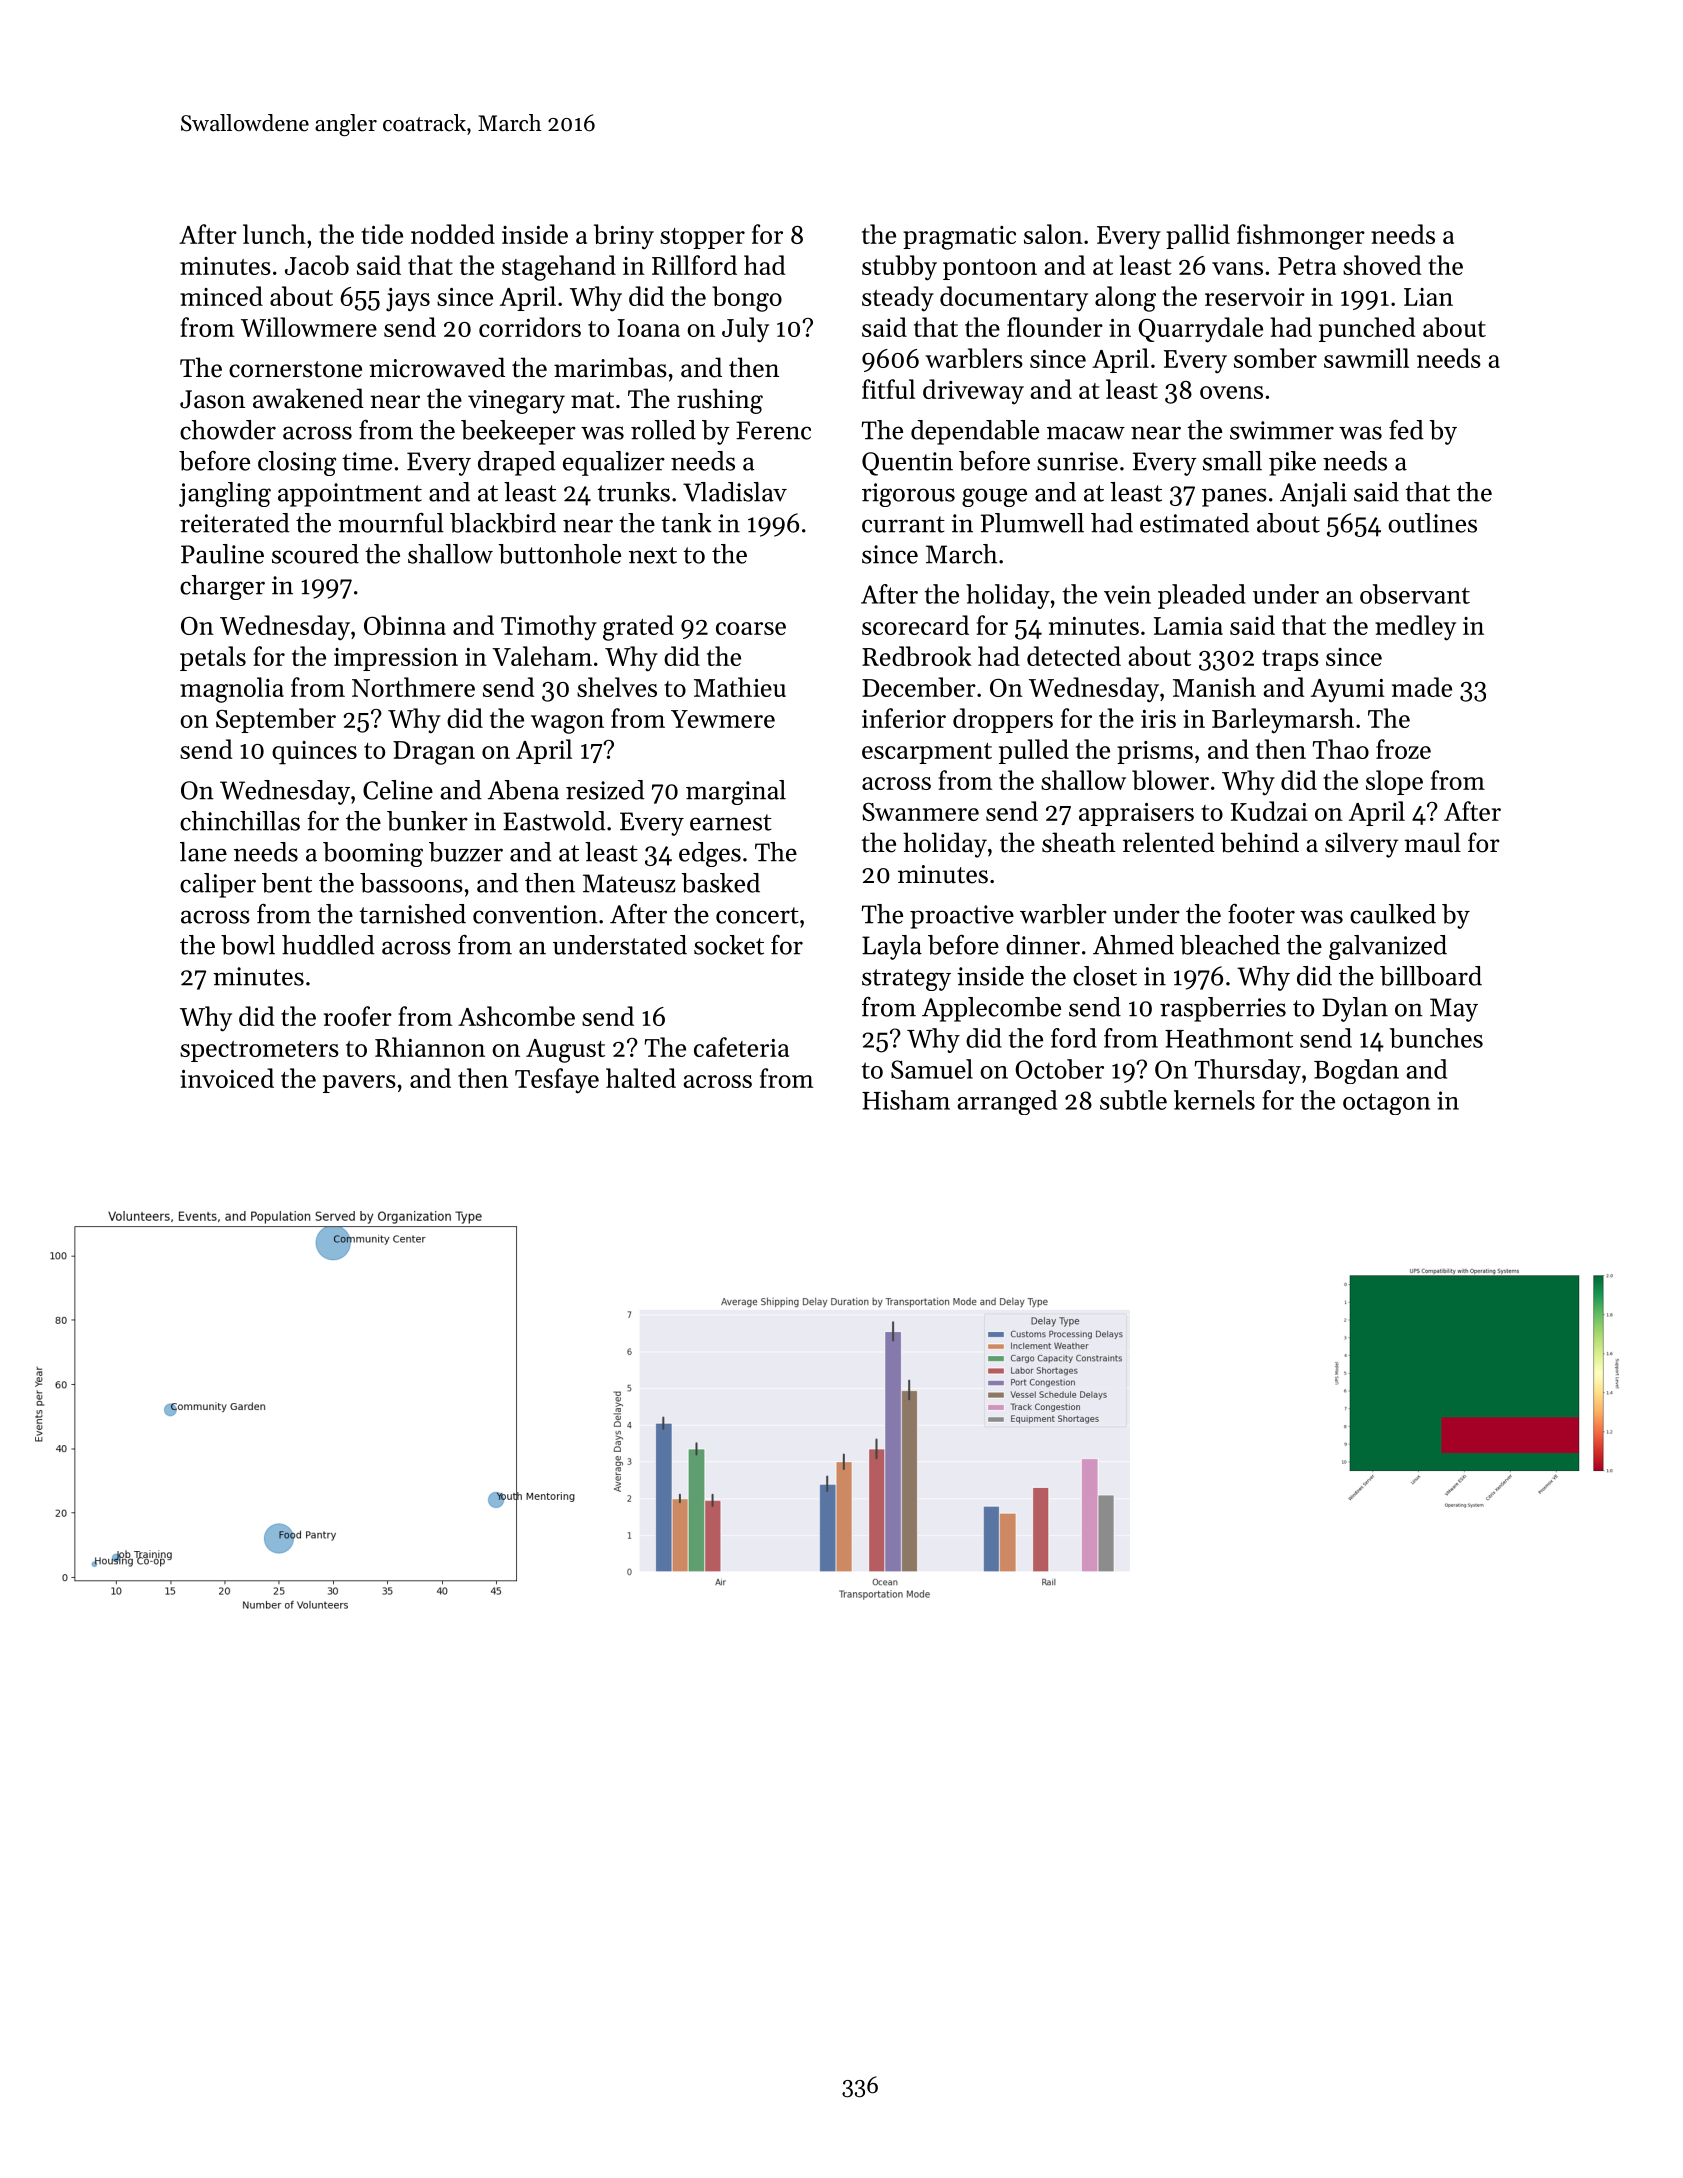  Describe the element at coordinates (1432, 523) in the page. I see `outlines` at that location.
